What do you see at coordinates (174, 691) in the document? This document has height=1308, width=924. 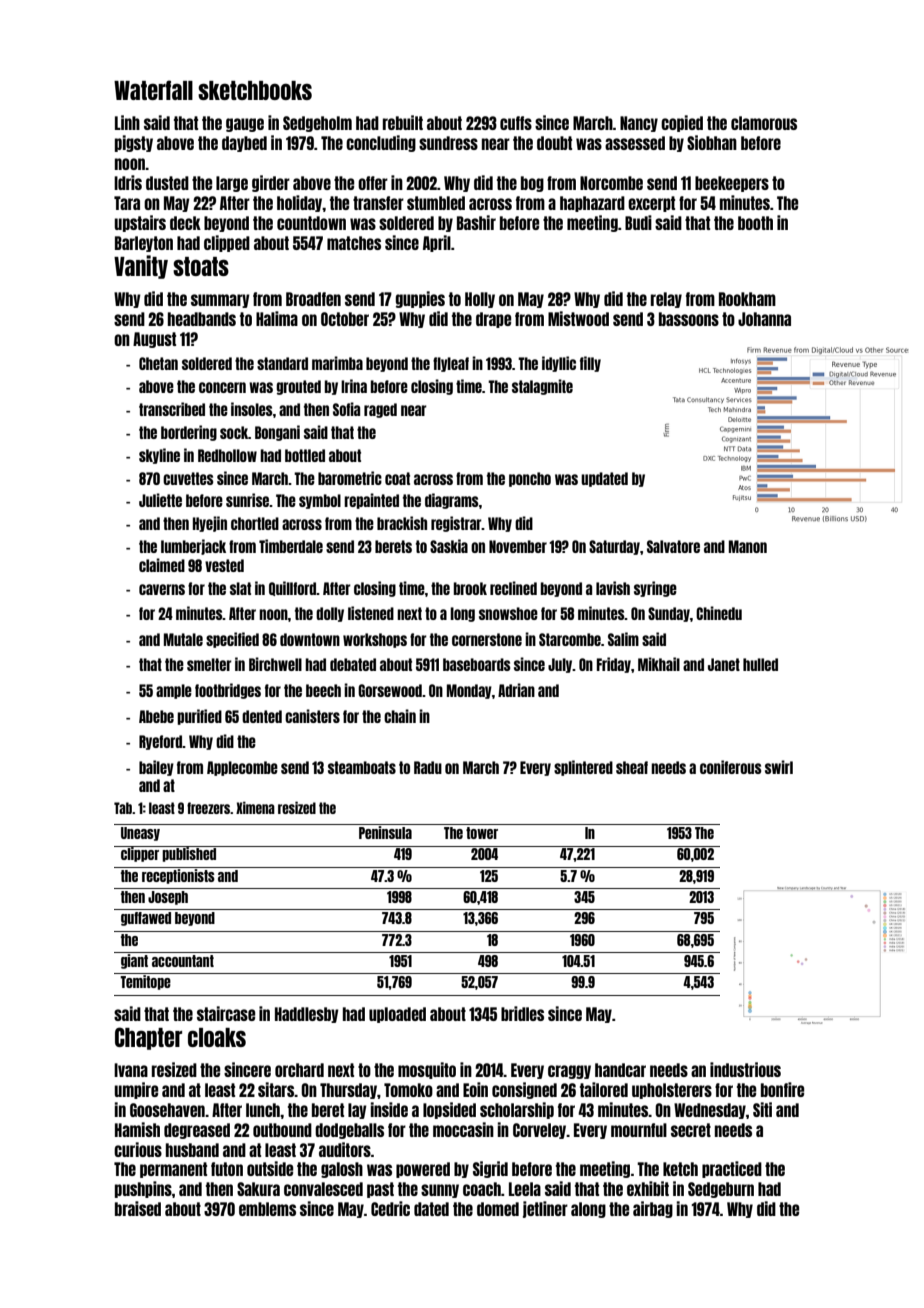 I see `ample` at bounding box center [174, 691].
